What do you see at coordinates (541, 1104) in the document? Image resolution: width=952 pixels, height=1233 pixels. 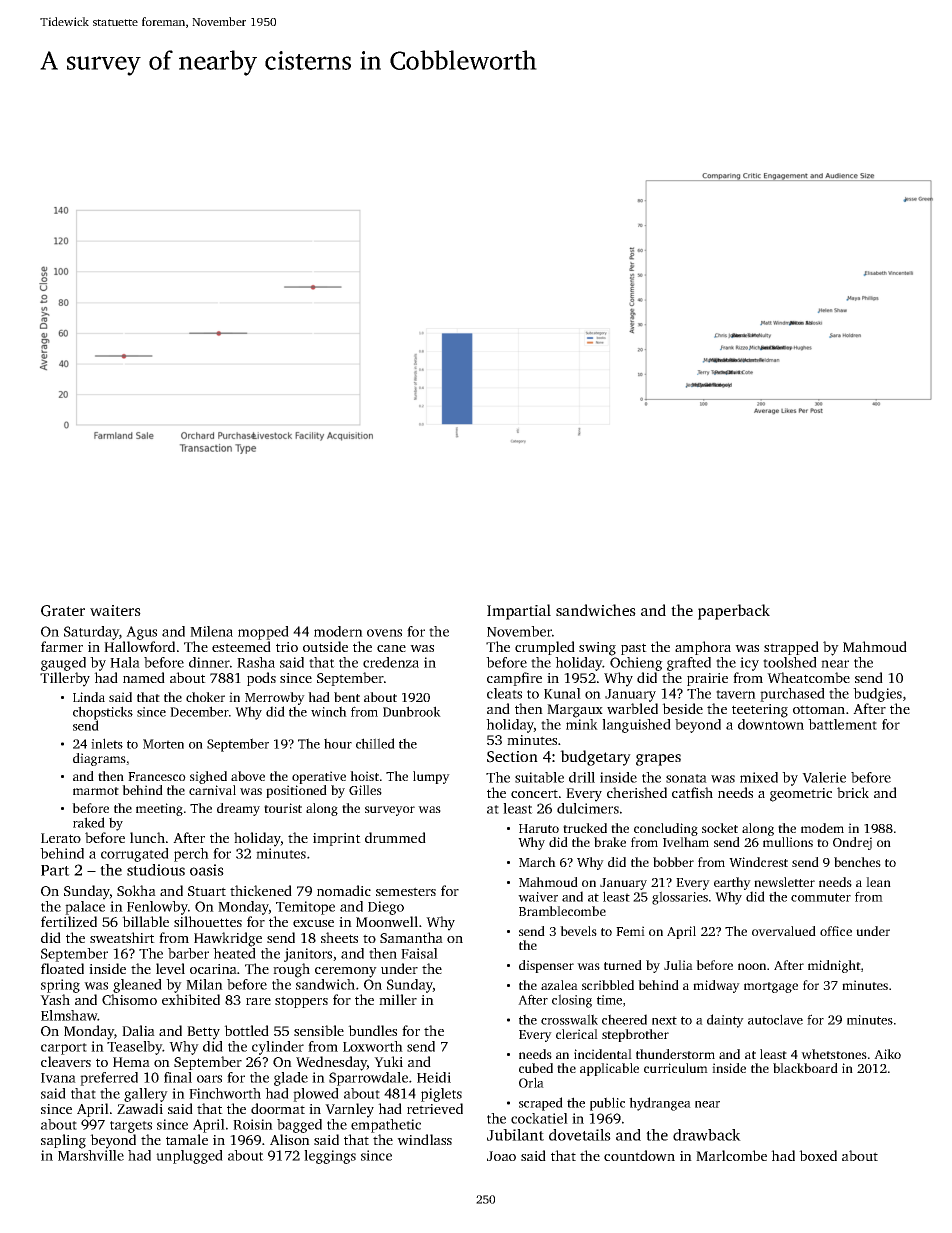 I see `scraped` at bounding box center [541, 1104].
